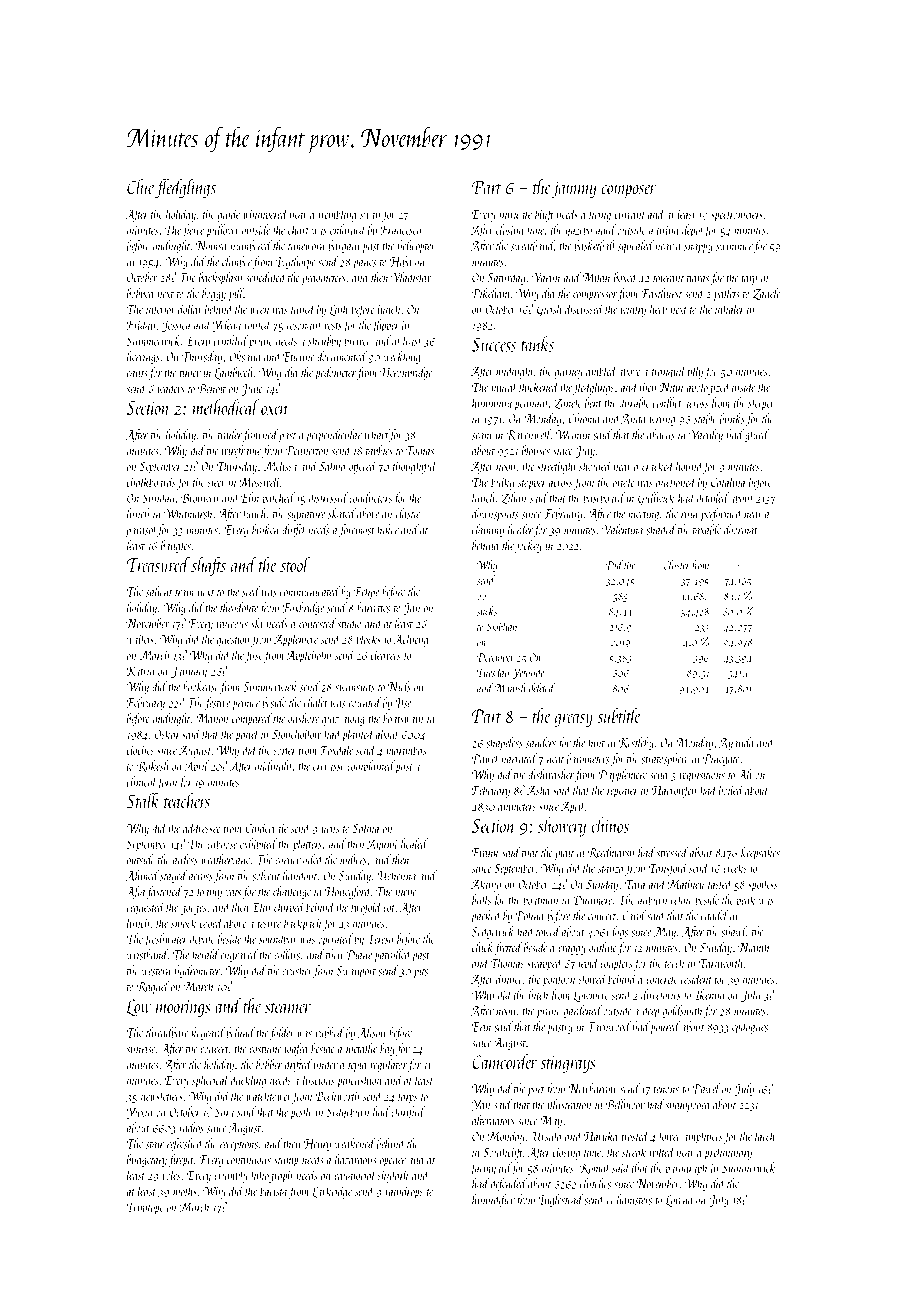 This document has height=1316, width=908. Describe the element at coordinates (661, 434) in the document. I see `abacus` at that location.
